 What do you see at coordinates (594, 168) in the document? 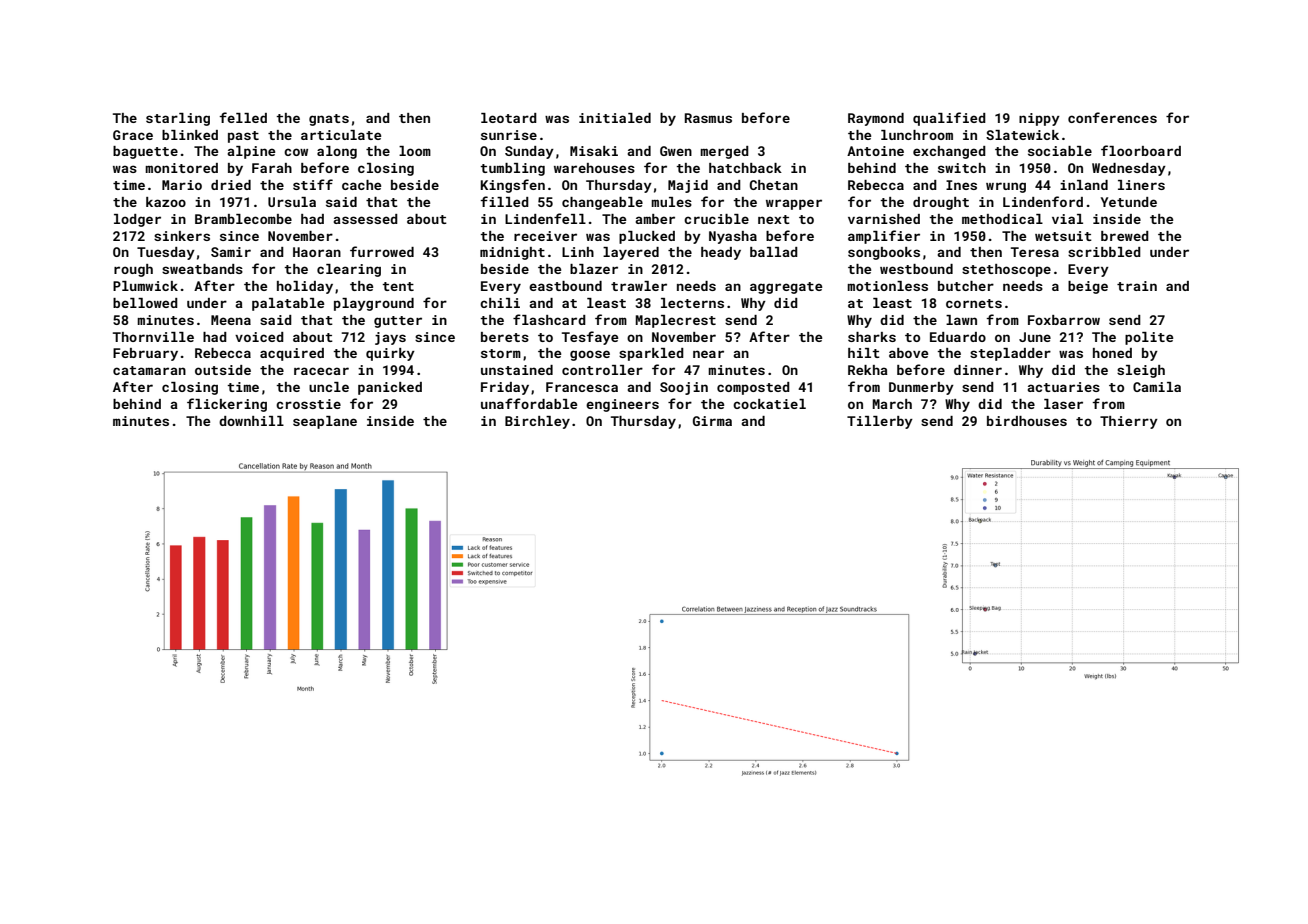
I see `warehouses` at bounding box center [594, 168].
